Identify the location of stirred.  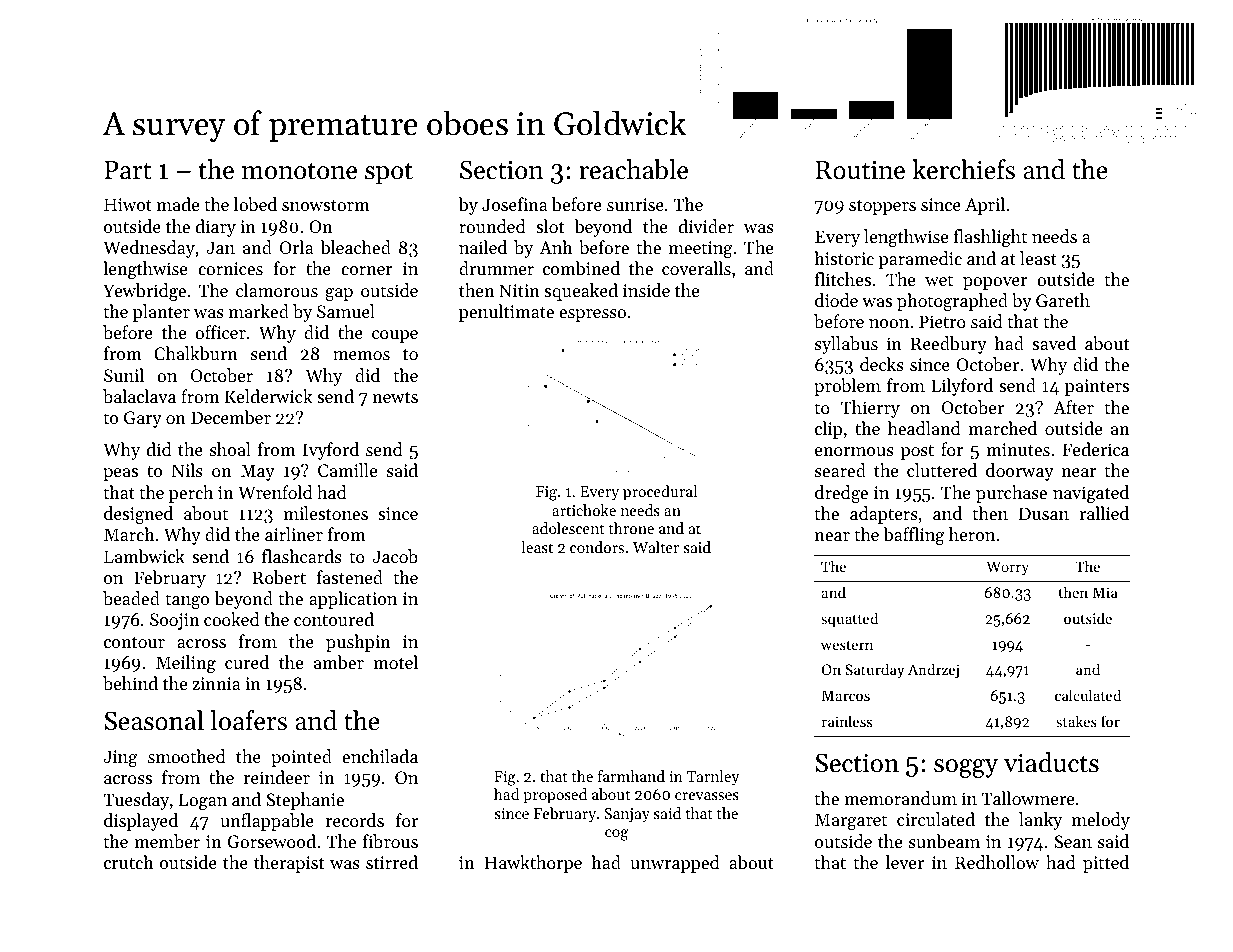
(392, 862).
